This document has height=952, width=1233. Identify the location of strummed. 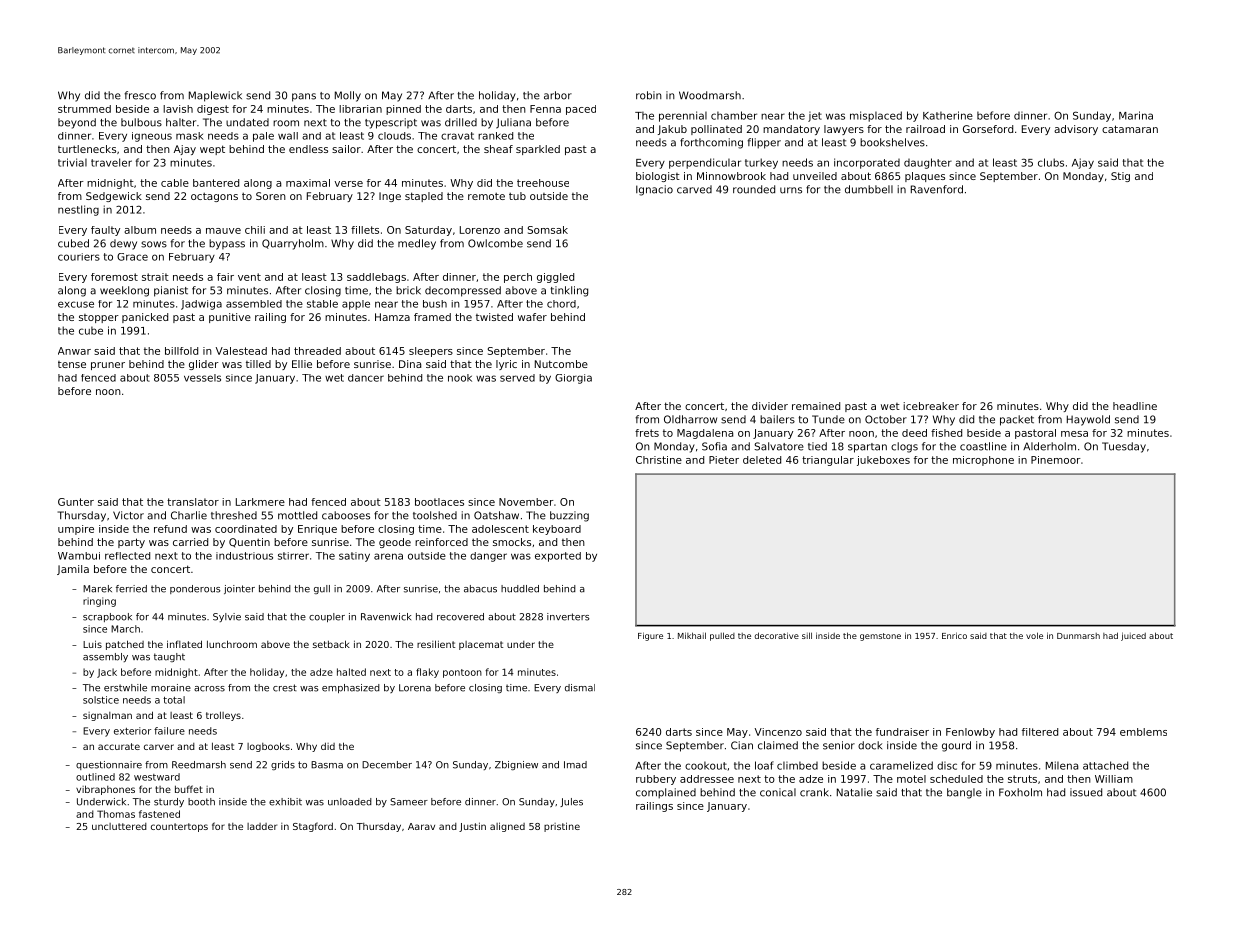
(84, 109).
